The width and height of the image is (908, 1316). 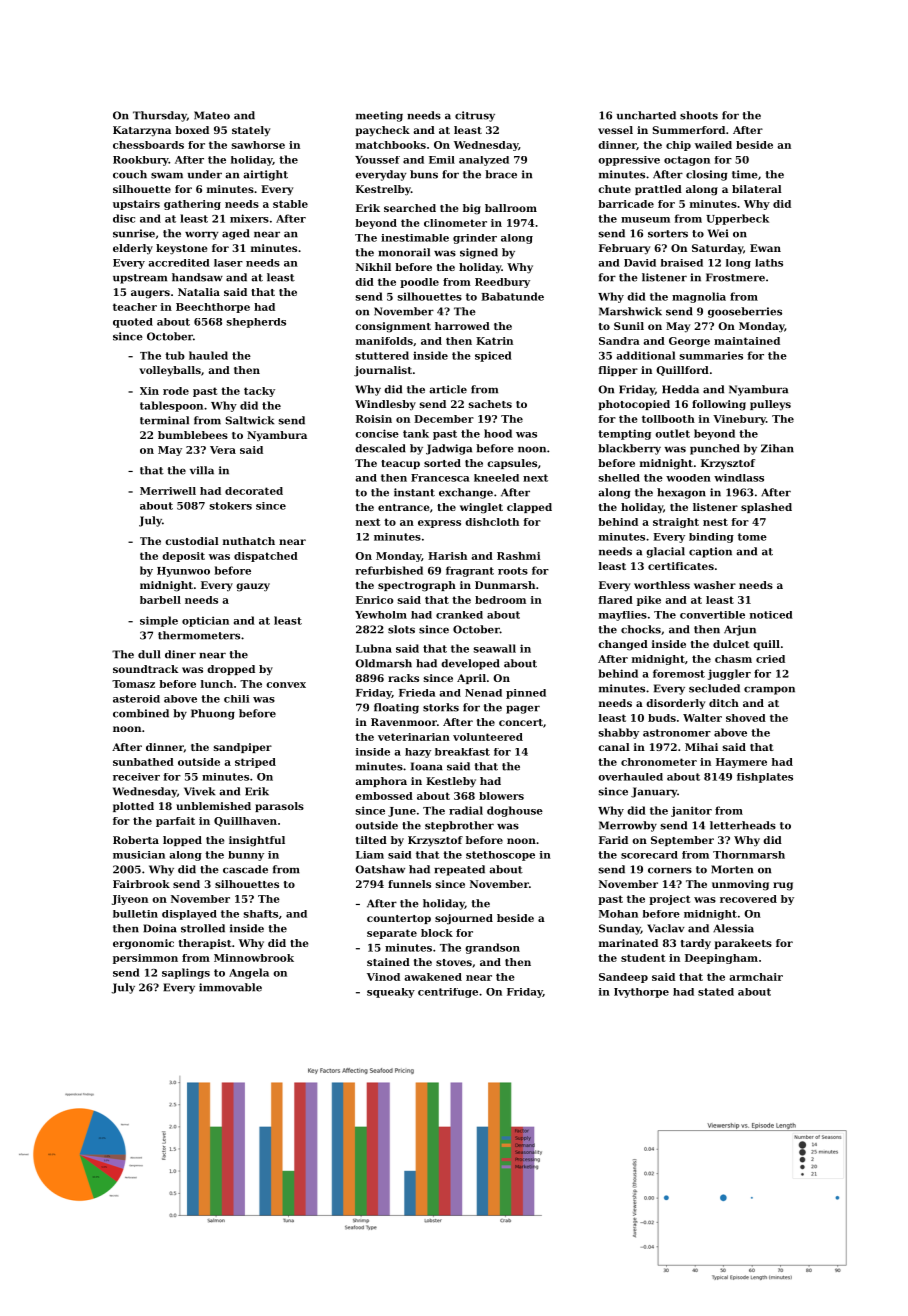 I want to click on Mateo, so click(x=212, y=115).
